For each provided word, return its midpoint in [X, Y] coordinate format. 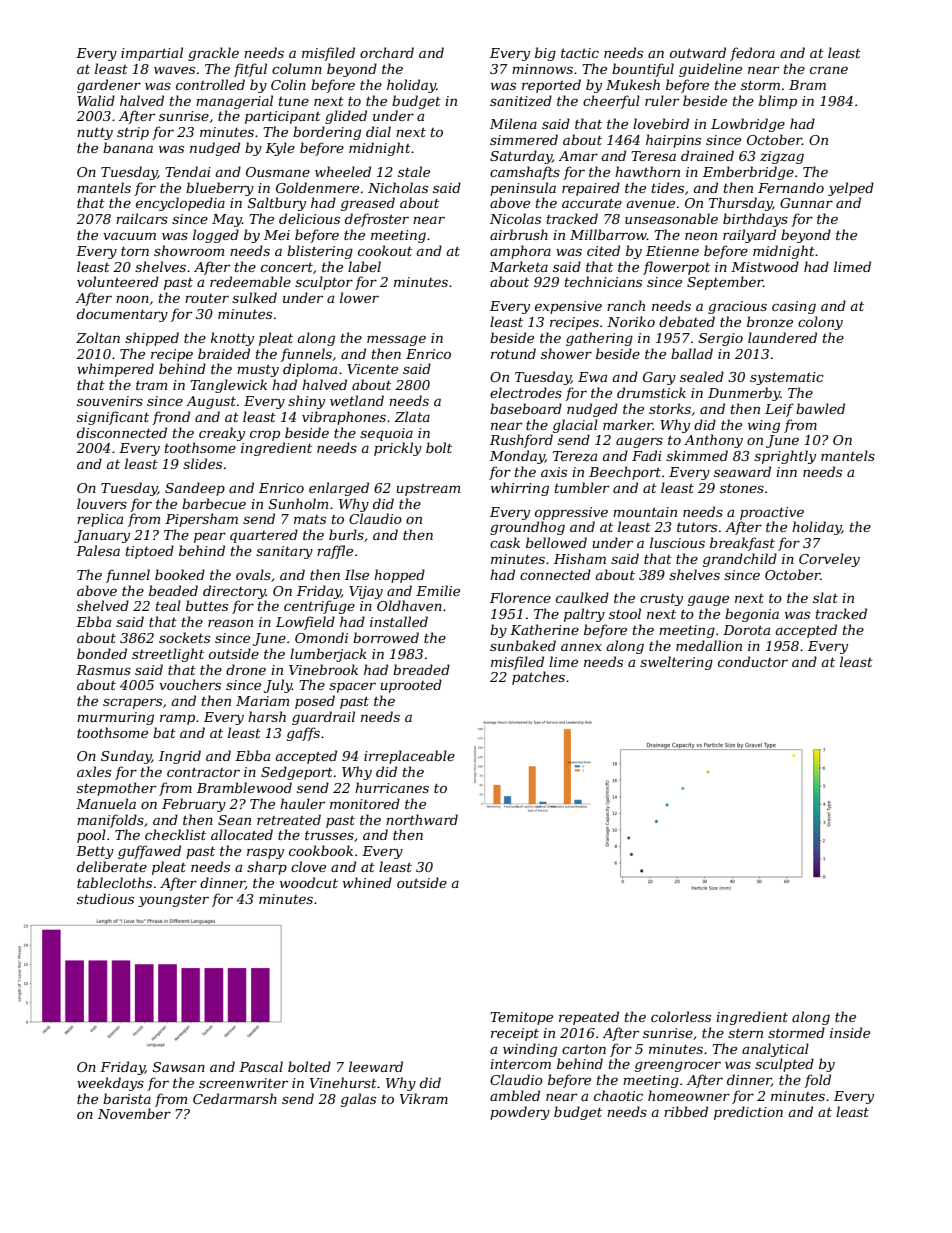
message [396, 340]
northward [422, 819]
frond [171, 418]
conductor [753, 661]
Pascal [261, 1066]
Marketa [519, 266]
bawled [820, 408]
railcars [142, 218]
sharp [267, 868]
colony [820, 323]
